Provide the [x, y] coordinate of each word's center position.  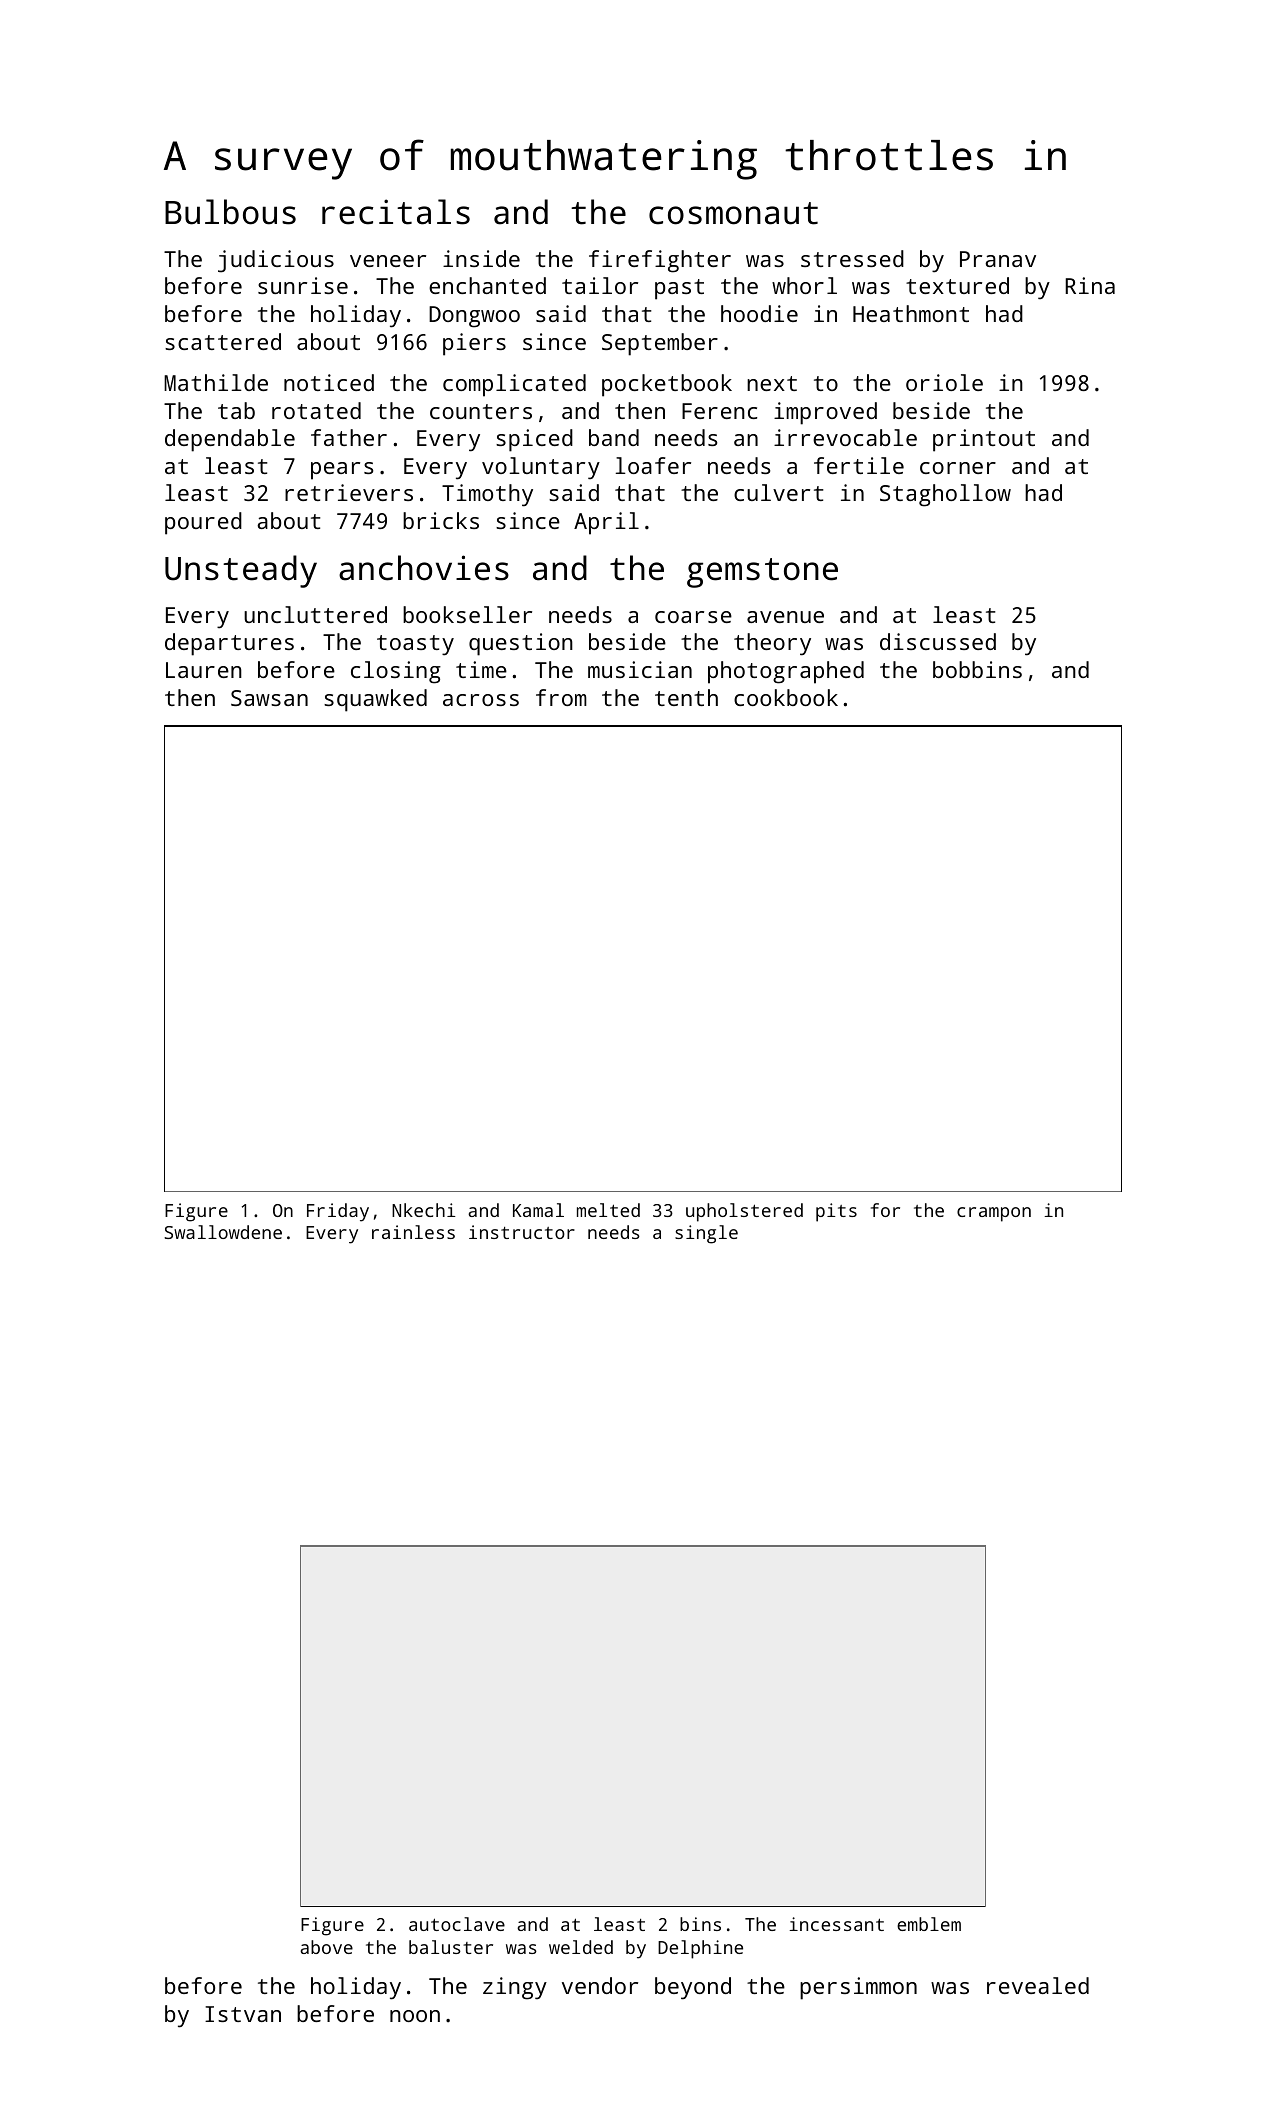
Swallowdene [223, 1232]
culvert [778, 492]
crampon [994, 1214]
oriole [944, 382]
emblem [929, 1924]
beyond [693, 1988]
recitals [396, 212]
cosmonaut [733, 213]
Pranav [998, 259]
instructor [522, 1232]
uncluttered [315, 614]
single [706, 1234]
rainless [413, 1232]
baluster [451, 1947]
